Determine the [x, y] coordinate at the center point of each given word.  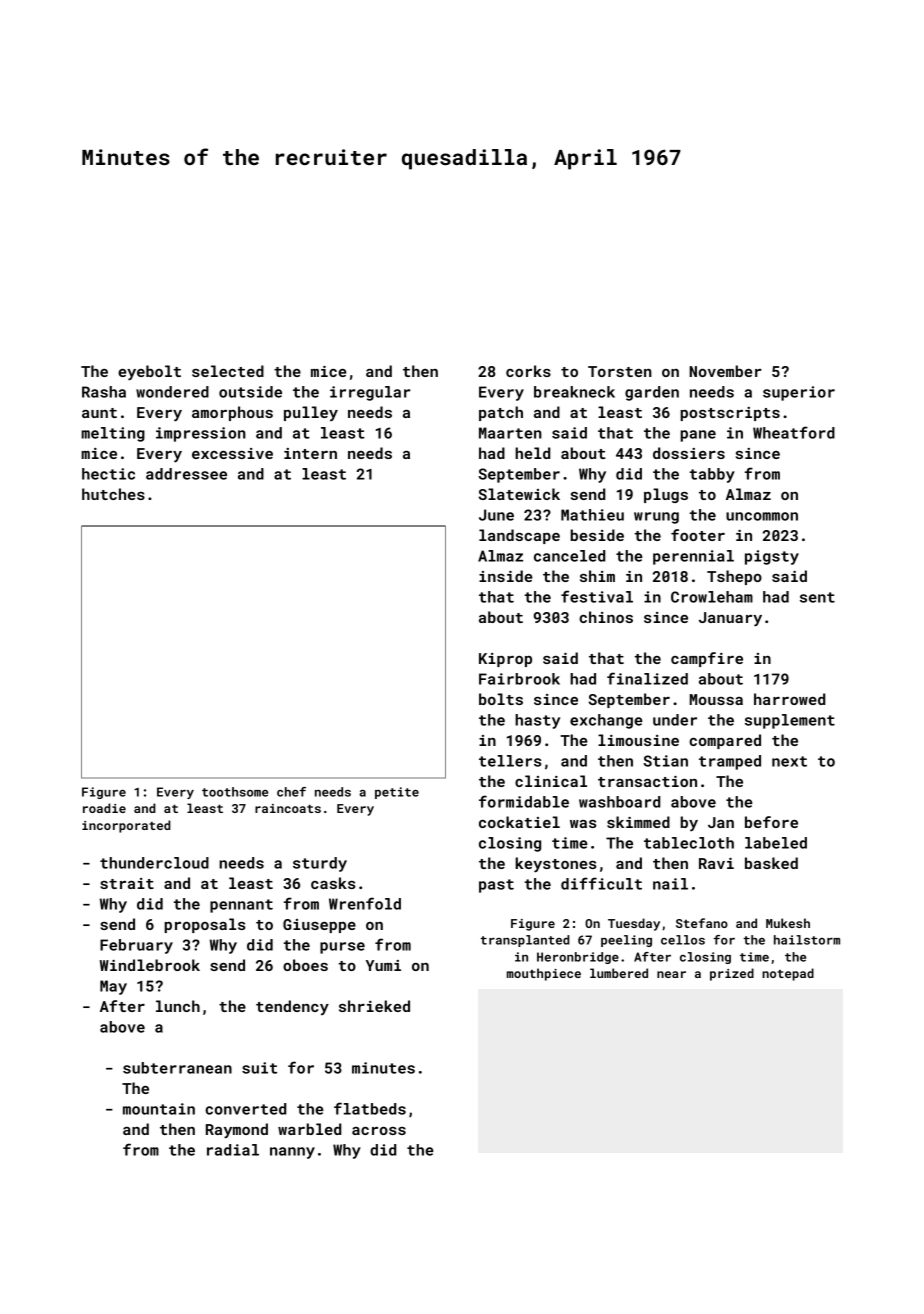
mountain [159, 1109]
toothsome [235, 792]
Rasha [104, 392]
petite [397, 793]
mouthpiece [544, 974]
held [532, 453]
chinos [606, 617]
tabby [712, 475]
